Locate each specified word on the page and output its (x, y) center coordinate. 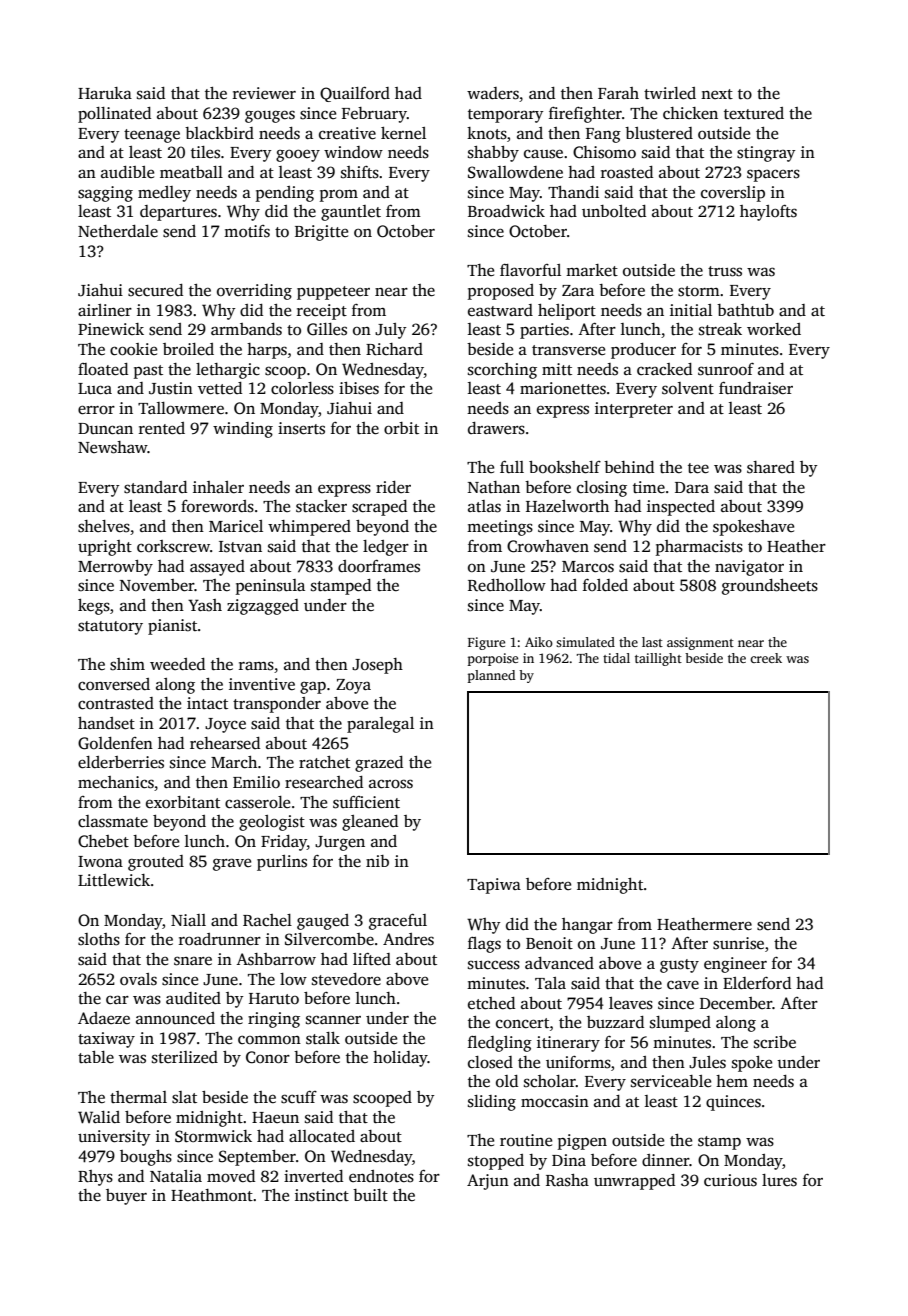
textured (754, 113)
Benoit (549, 943)
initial (691, 310)
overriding (254, 292)
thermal (138, 1097)
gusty (679, 966)
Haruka (105, 93)
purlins (282, 863)
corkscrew (173, 546)
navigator (749, 568)
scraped (379, 508)
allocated (322, 1136)
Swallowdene (515, 172)
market (592, 270)
